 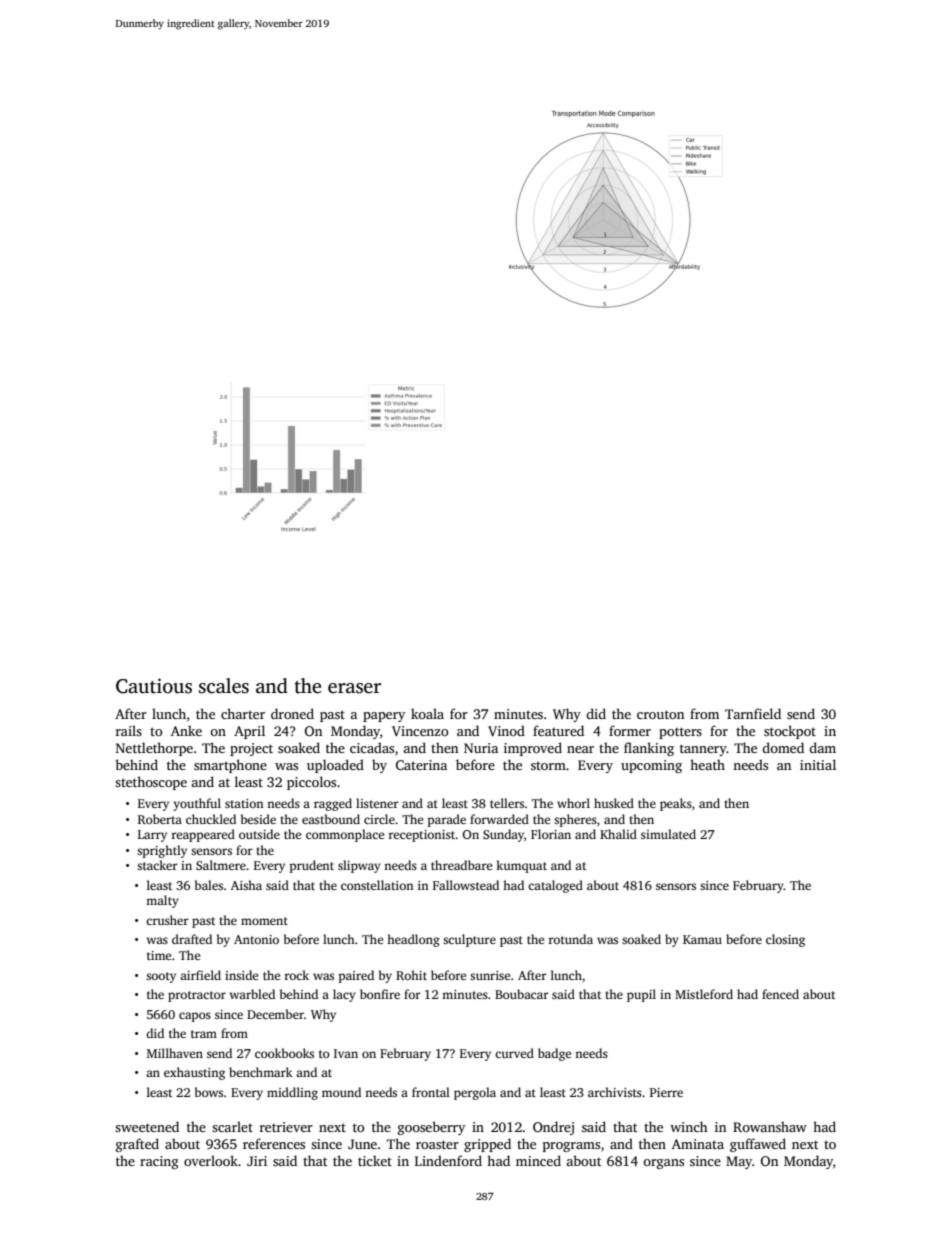 What do you see at coordinates (668, 834) in the screenshot?
I see `simulated` at bounding box center [668, 834].
